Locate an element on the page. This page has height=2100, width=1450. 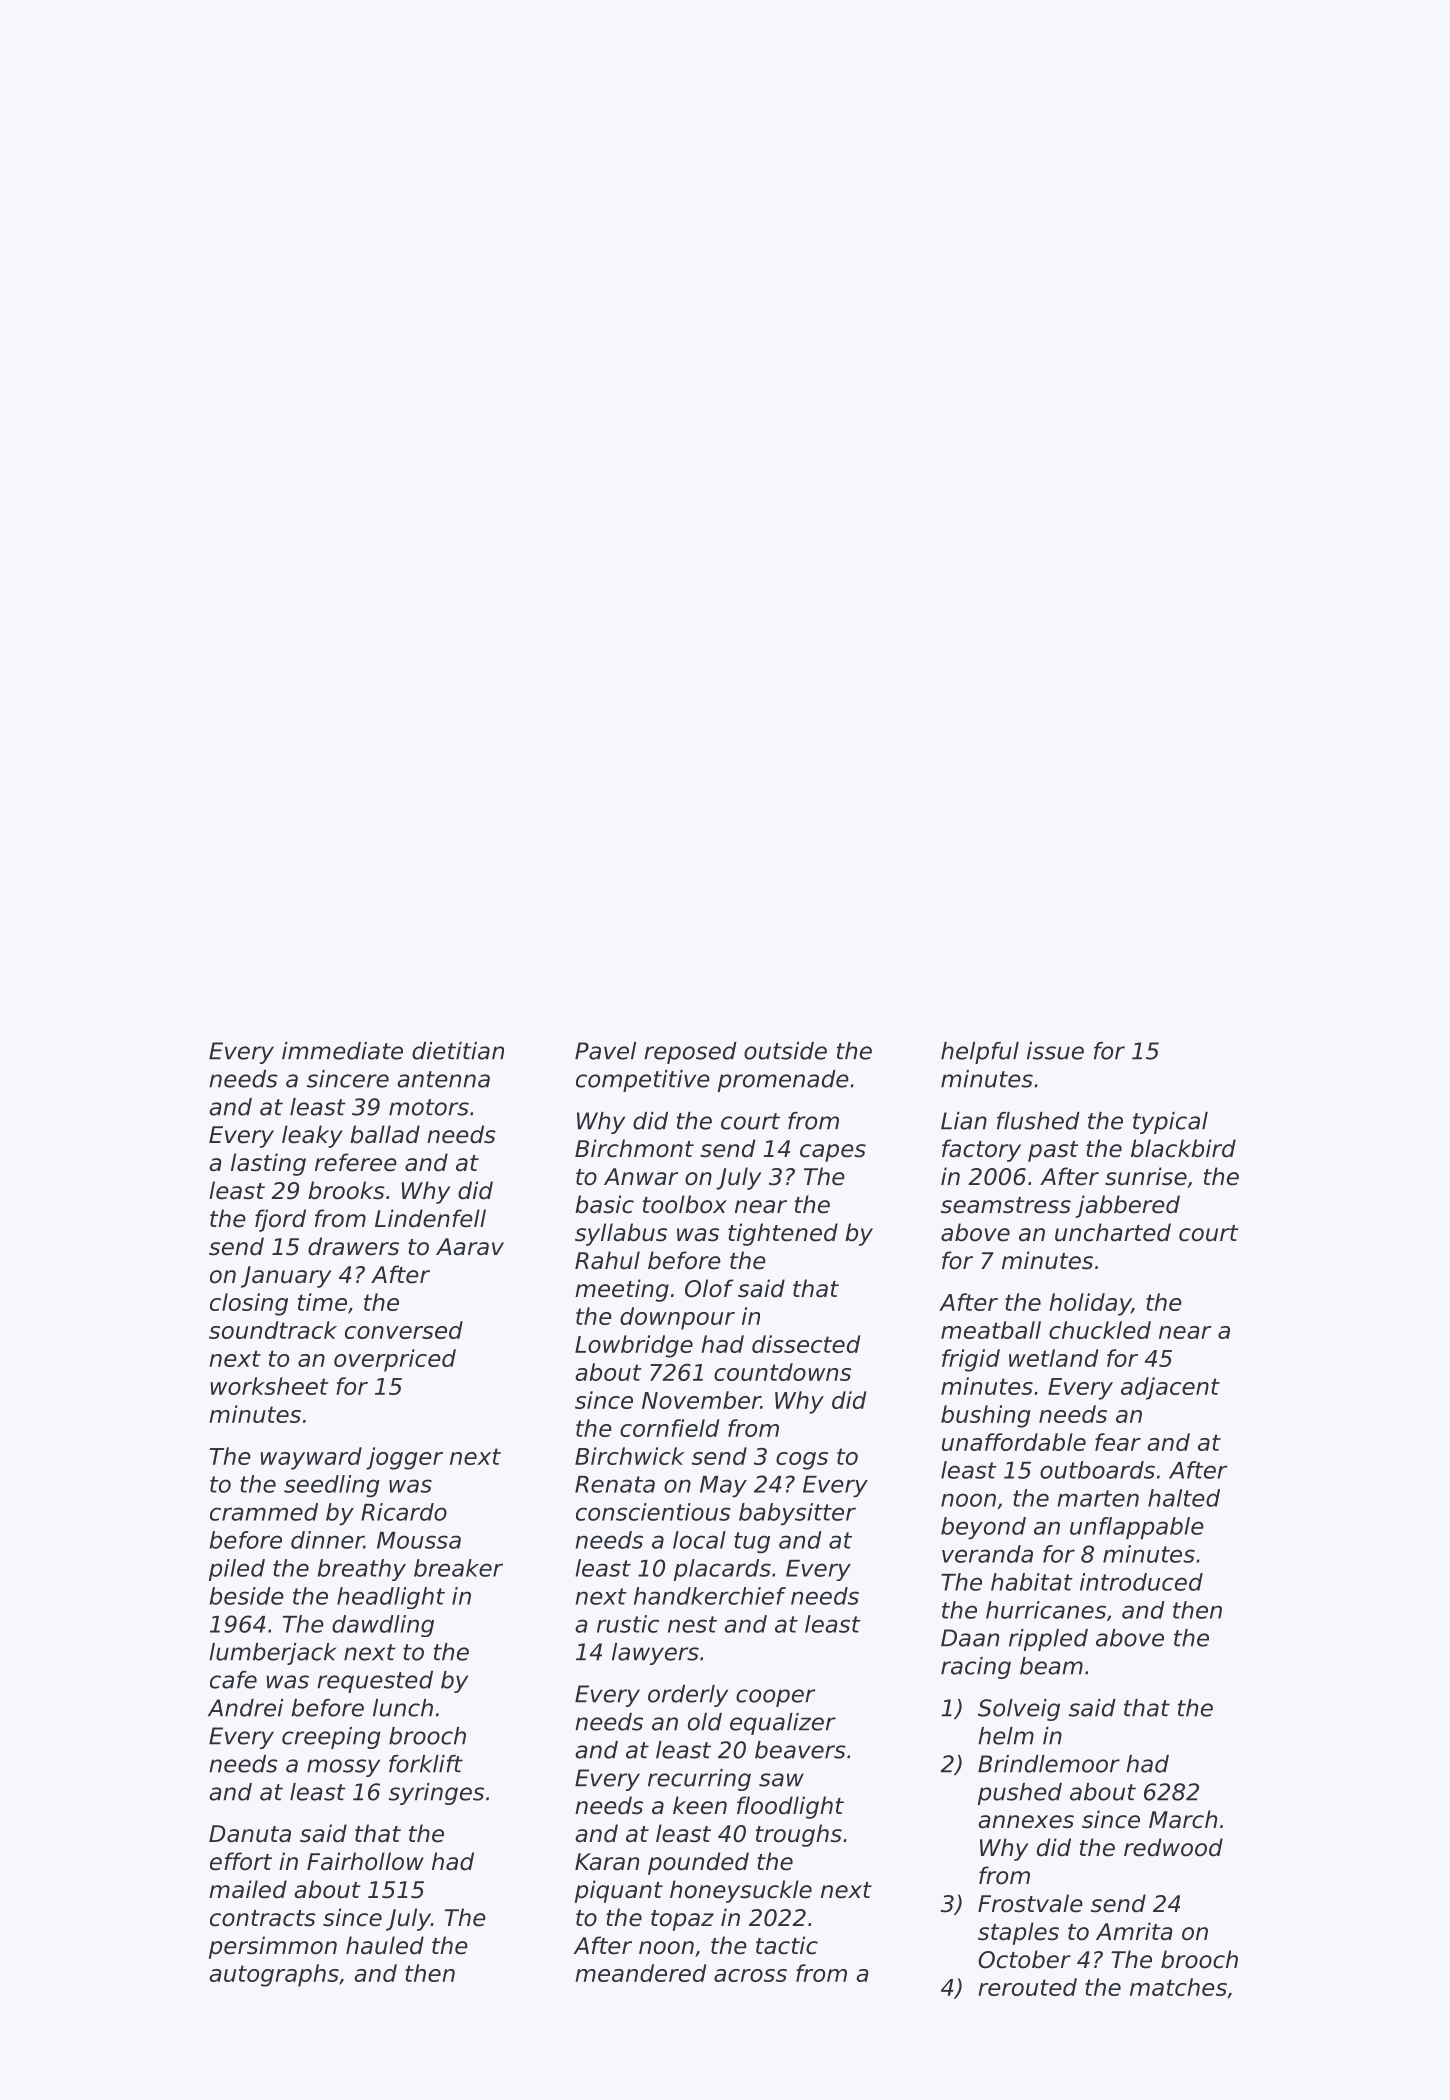
Brindlemoor is located at coordinates (1049, 1764).
